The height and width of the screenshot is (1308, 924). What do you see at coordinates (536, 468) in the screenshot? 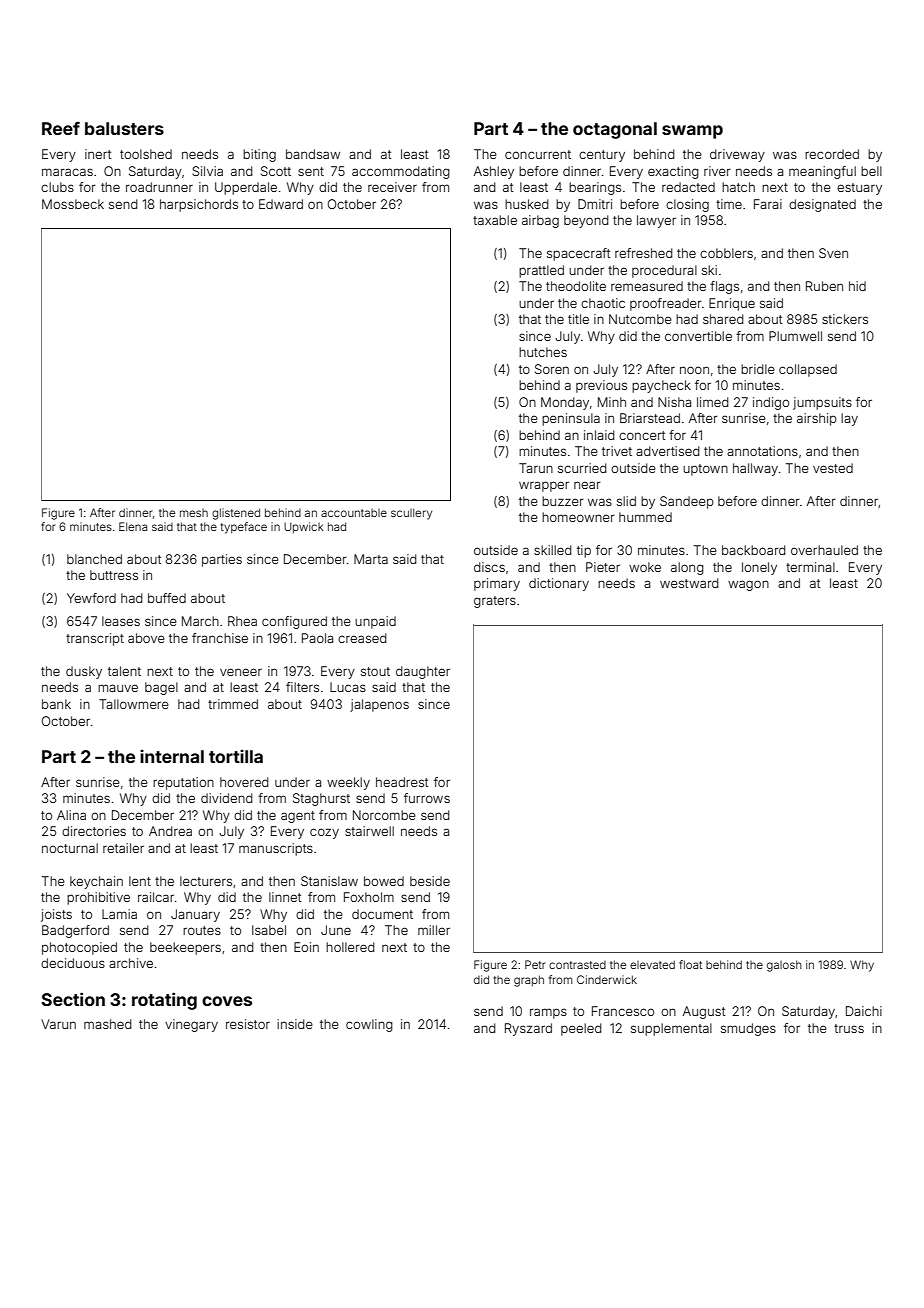
I see `Tarun` at bounding box center [536, 468].
